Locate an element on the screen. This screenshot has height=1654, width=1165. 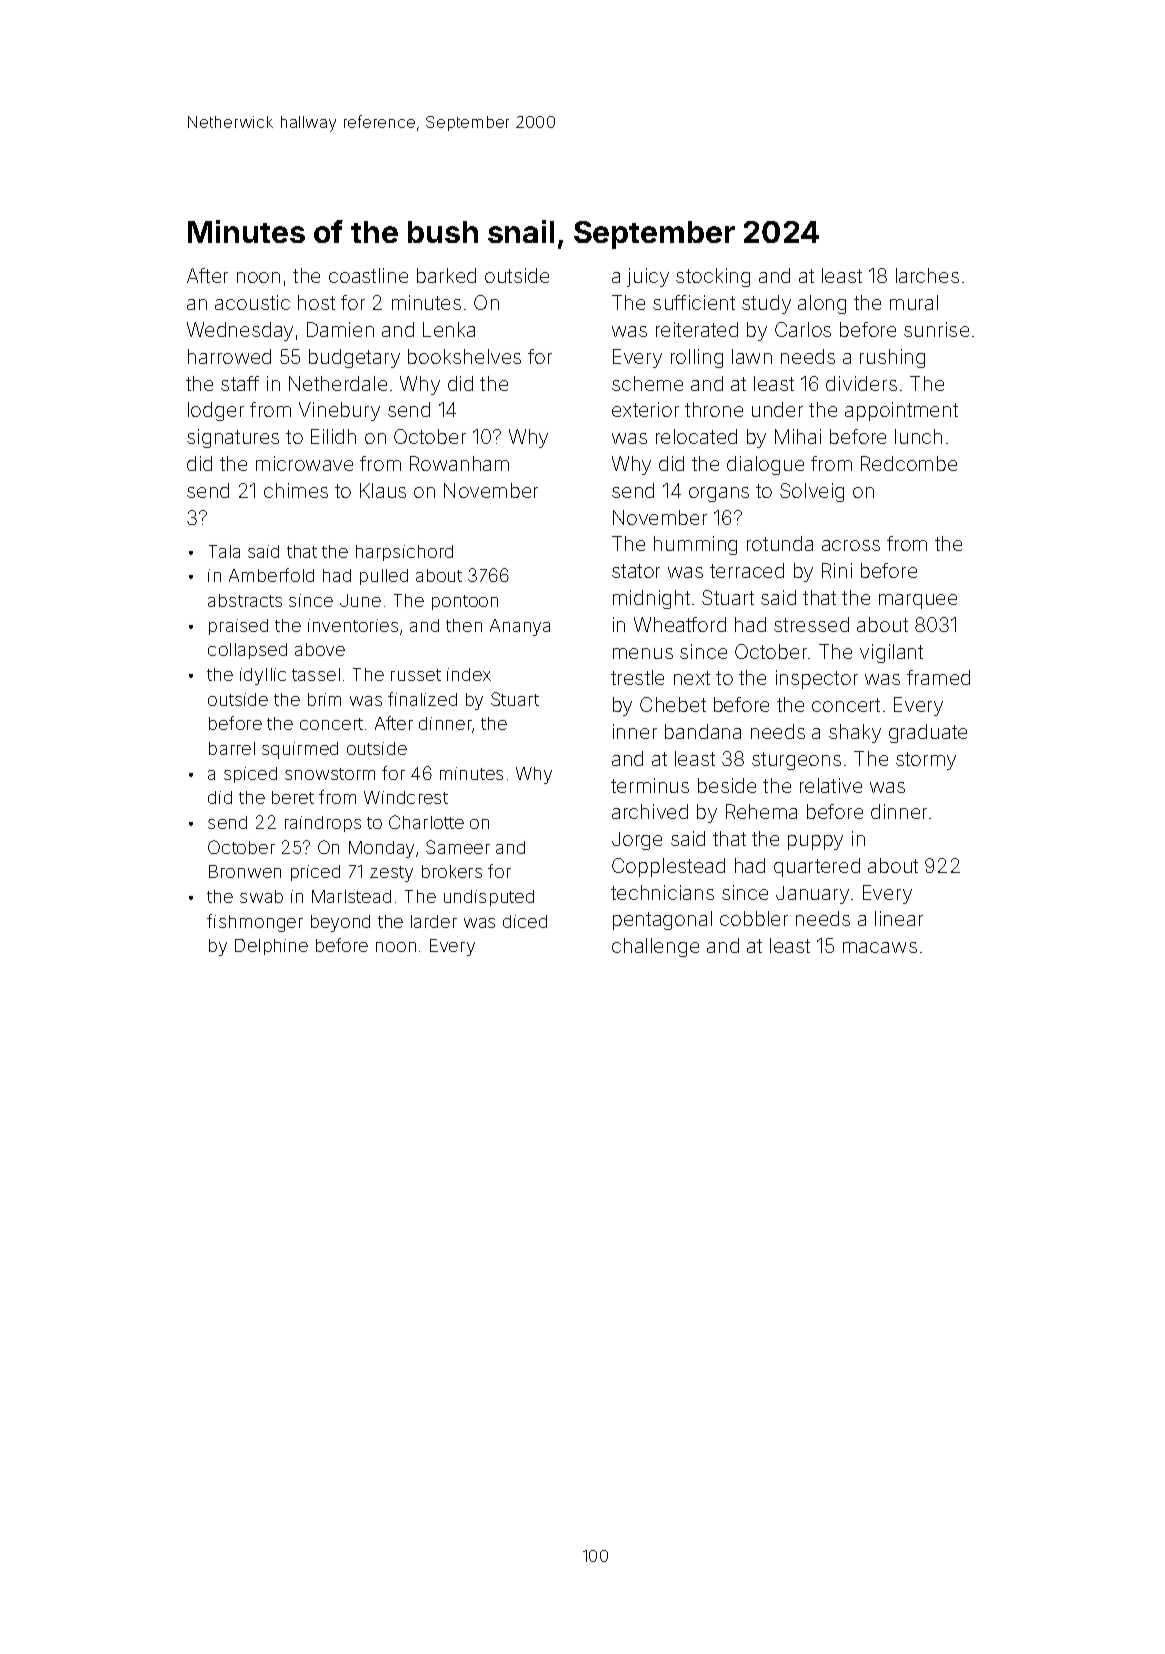
challenge is located at coordinates (655, 947).
